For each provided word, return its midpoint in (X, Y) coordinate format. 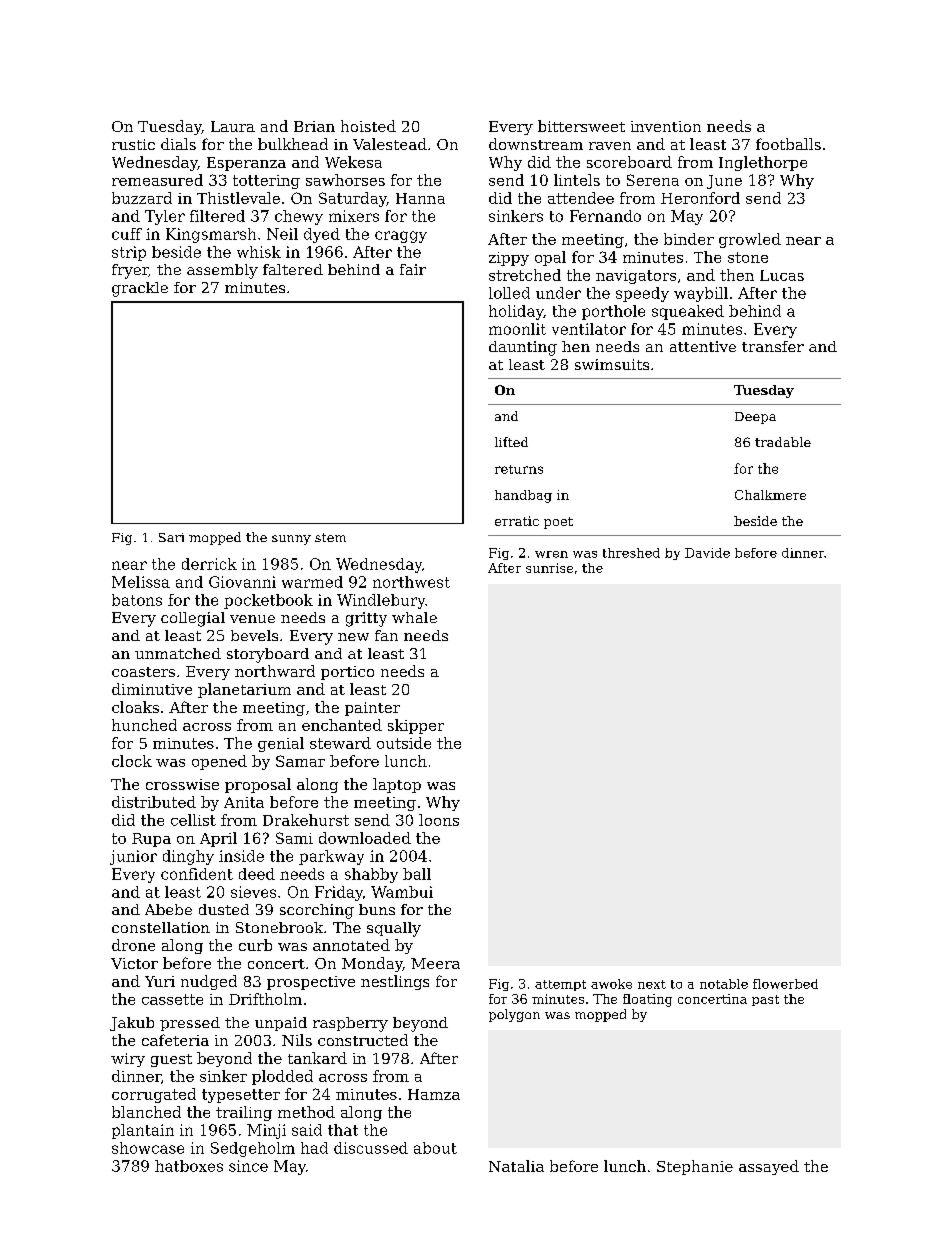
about (435, 1148)
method (306, 1112)
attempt (560, 985)
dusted (224, 909)
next (652, 984)
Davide (707, 553)
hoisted (368, 126)
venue (252, 619)
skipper (416, 726)
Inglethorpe (763, 163)
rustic (133, 144)
